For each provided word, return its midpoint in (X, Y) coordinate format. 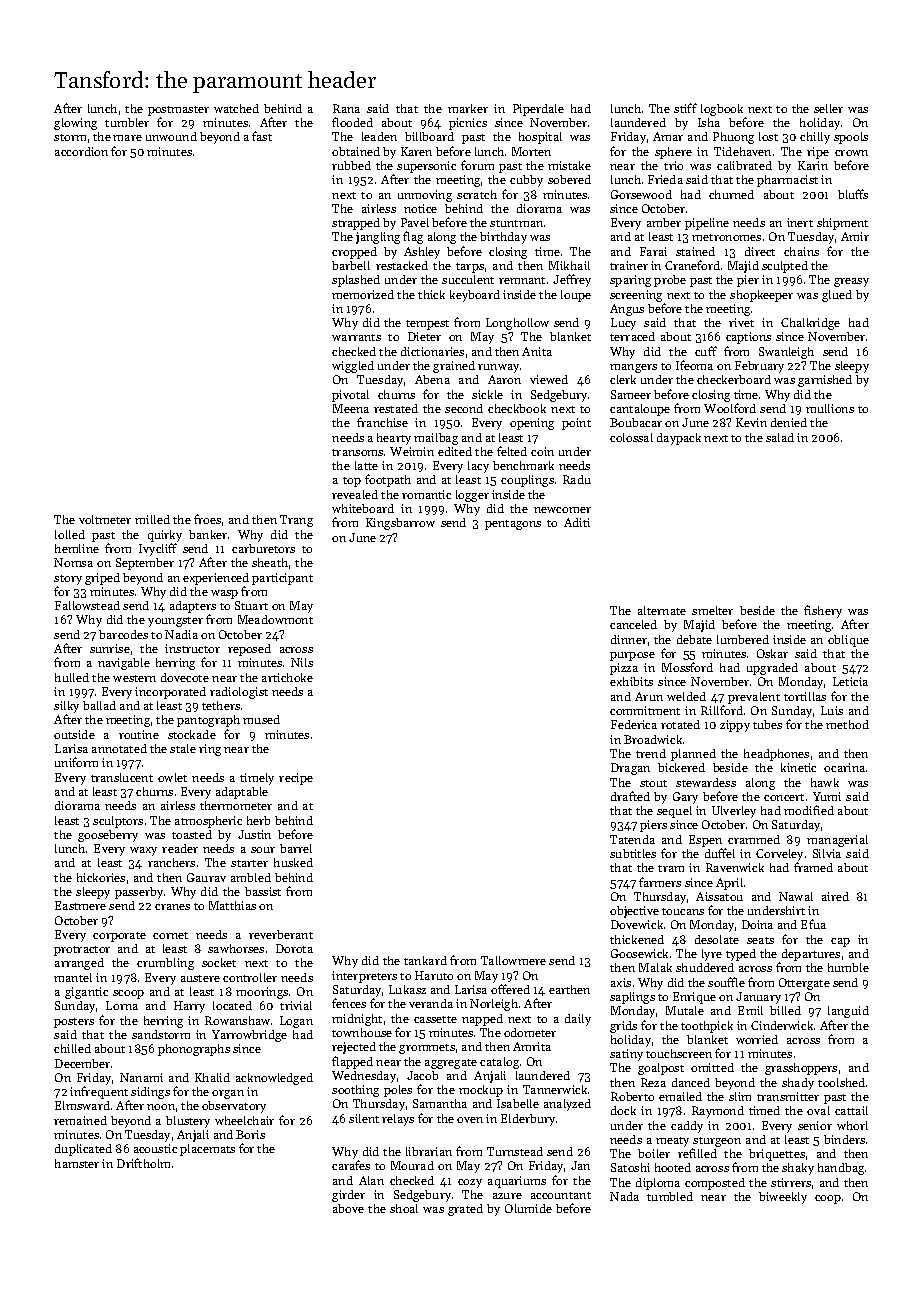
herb (258, 820)
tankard (425, 960)
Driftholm (143, 1163)
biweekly (783, 1198)
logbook (722, 110)
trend (651, 753)
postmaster (178, 111)
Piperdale (538, 110)
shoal (404, 1208)
